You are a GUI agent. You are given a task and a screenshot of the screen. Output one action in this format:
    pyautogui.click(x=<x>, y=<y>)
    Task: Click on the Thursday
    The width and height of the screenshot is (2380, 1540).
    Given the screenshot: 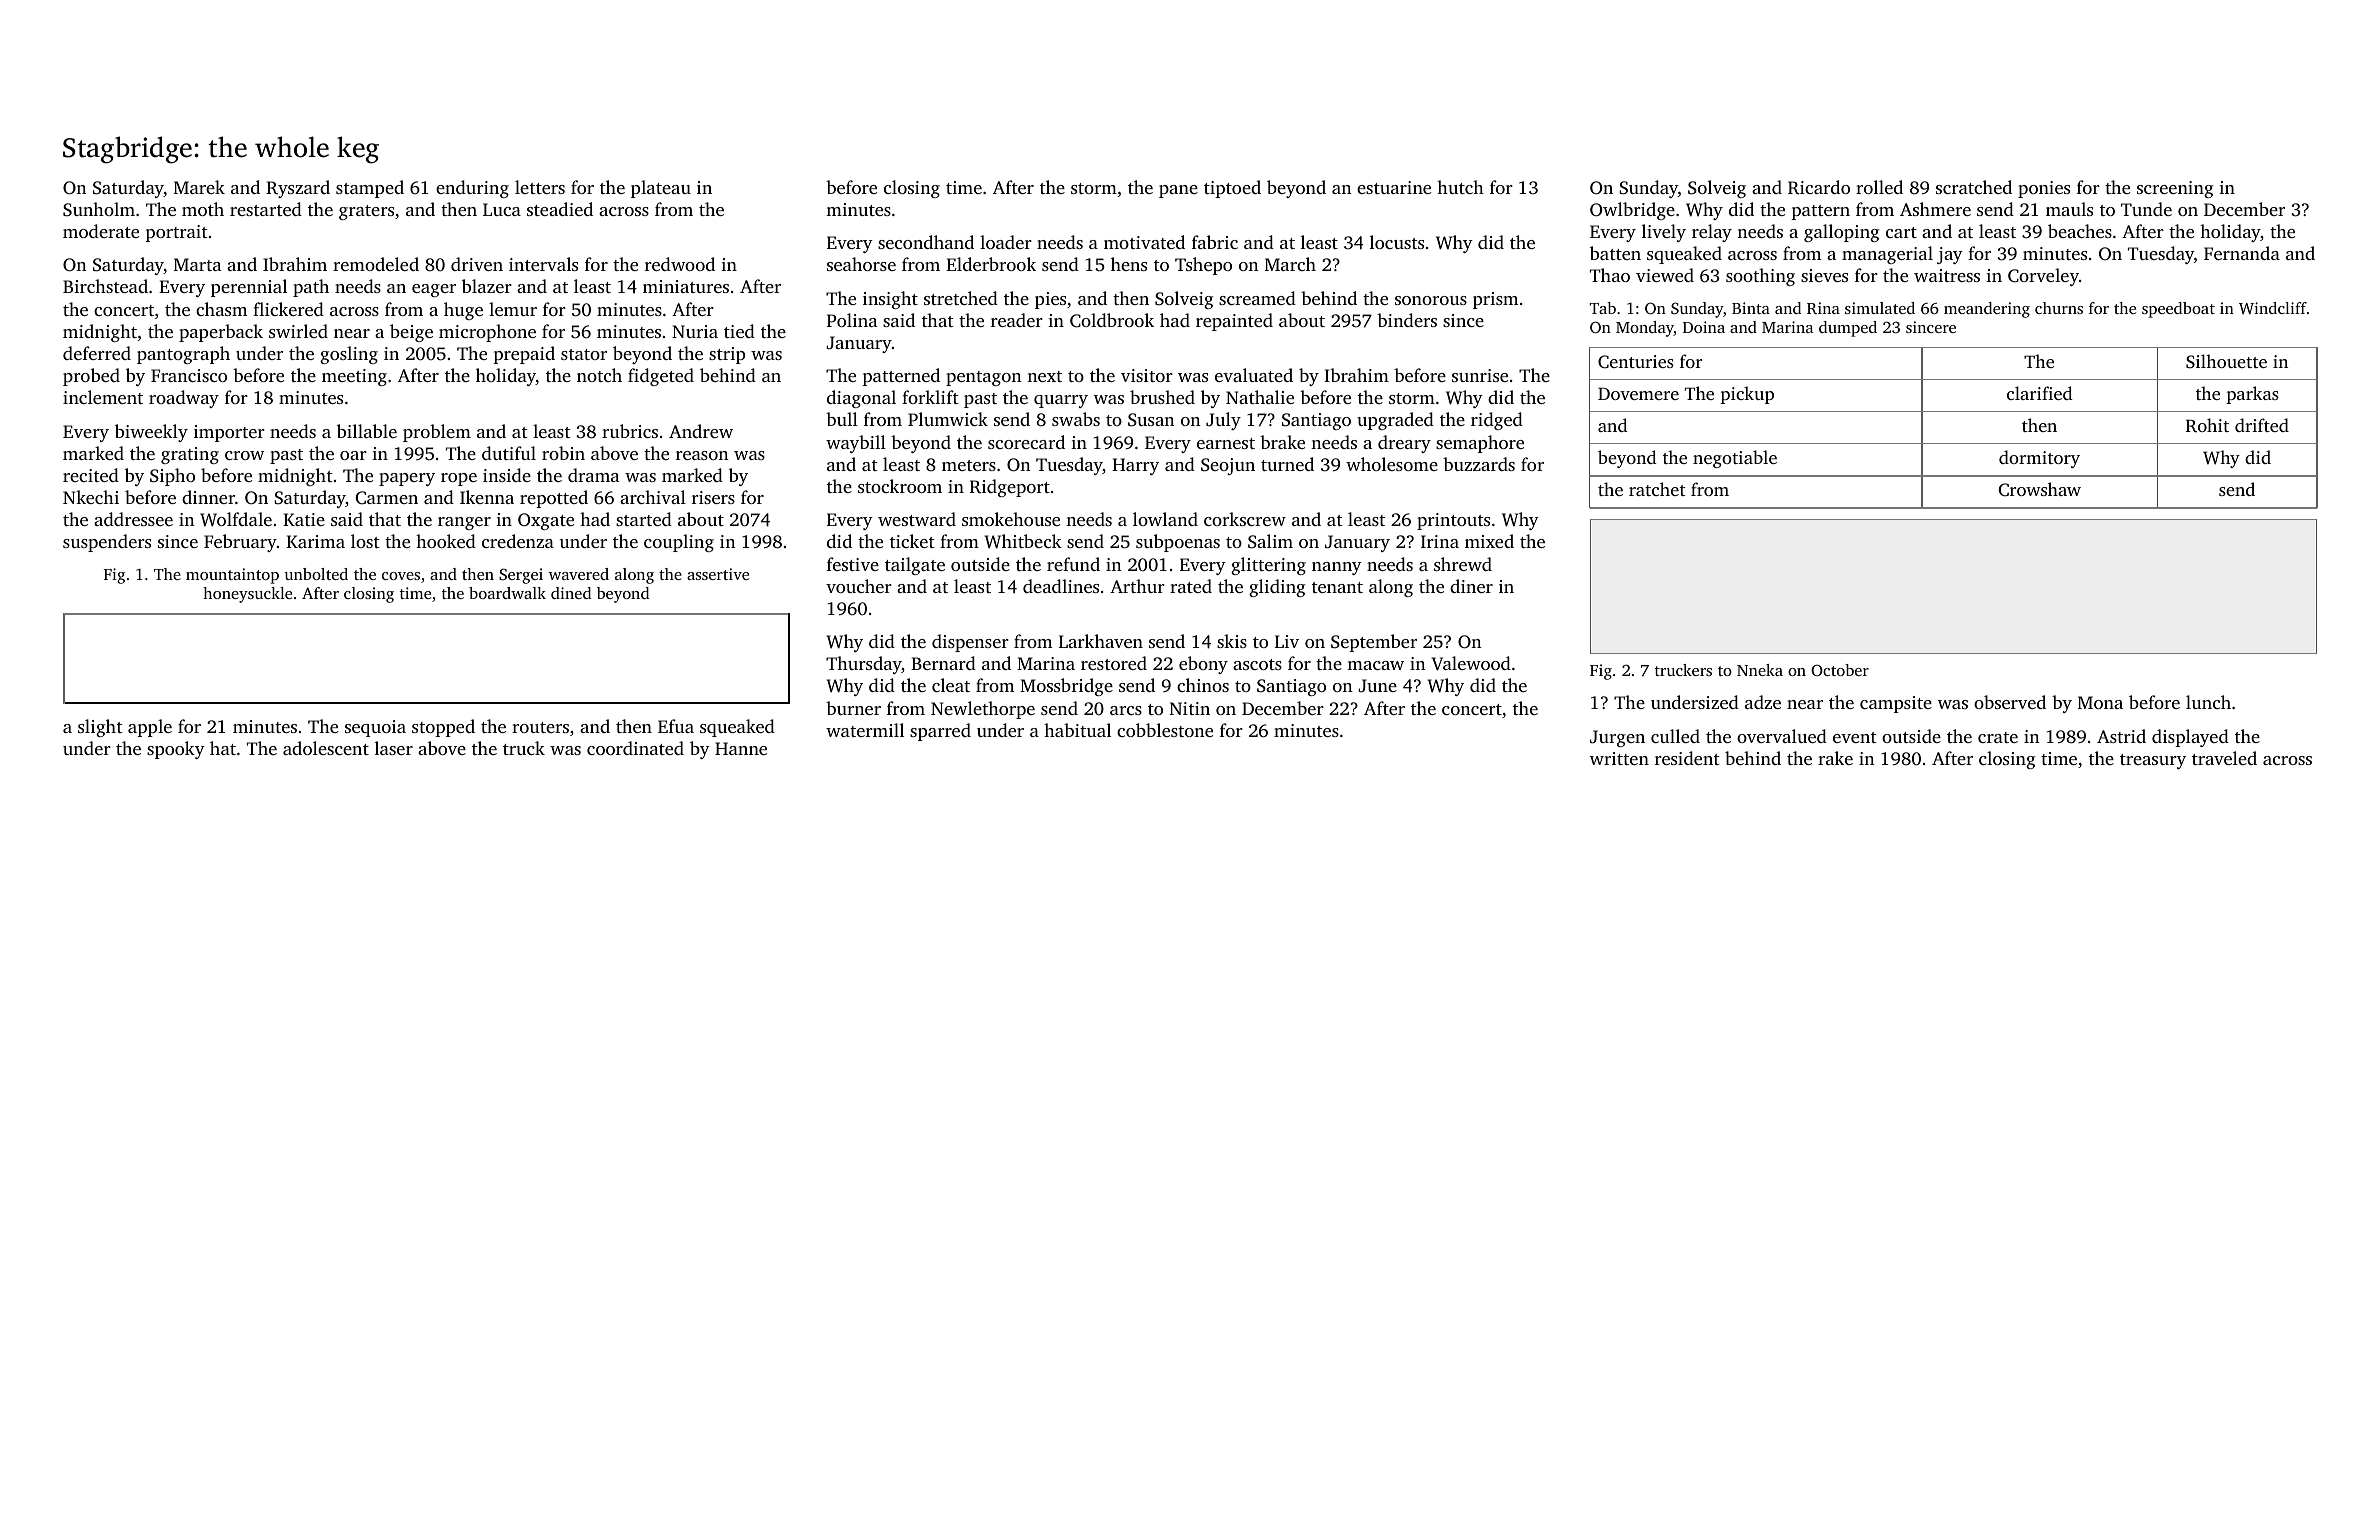 What is the action you would take?
    pyautogui.click(x=864, y=665)
